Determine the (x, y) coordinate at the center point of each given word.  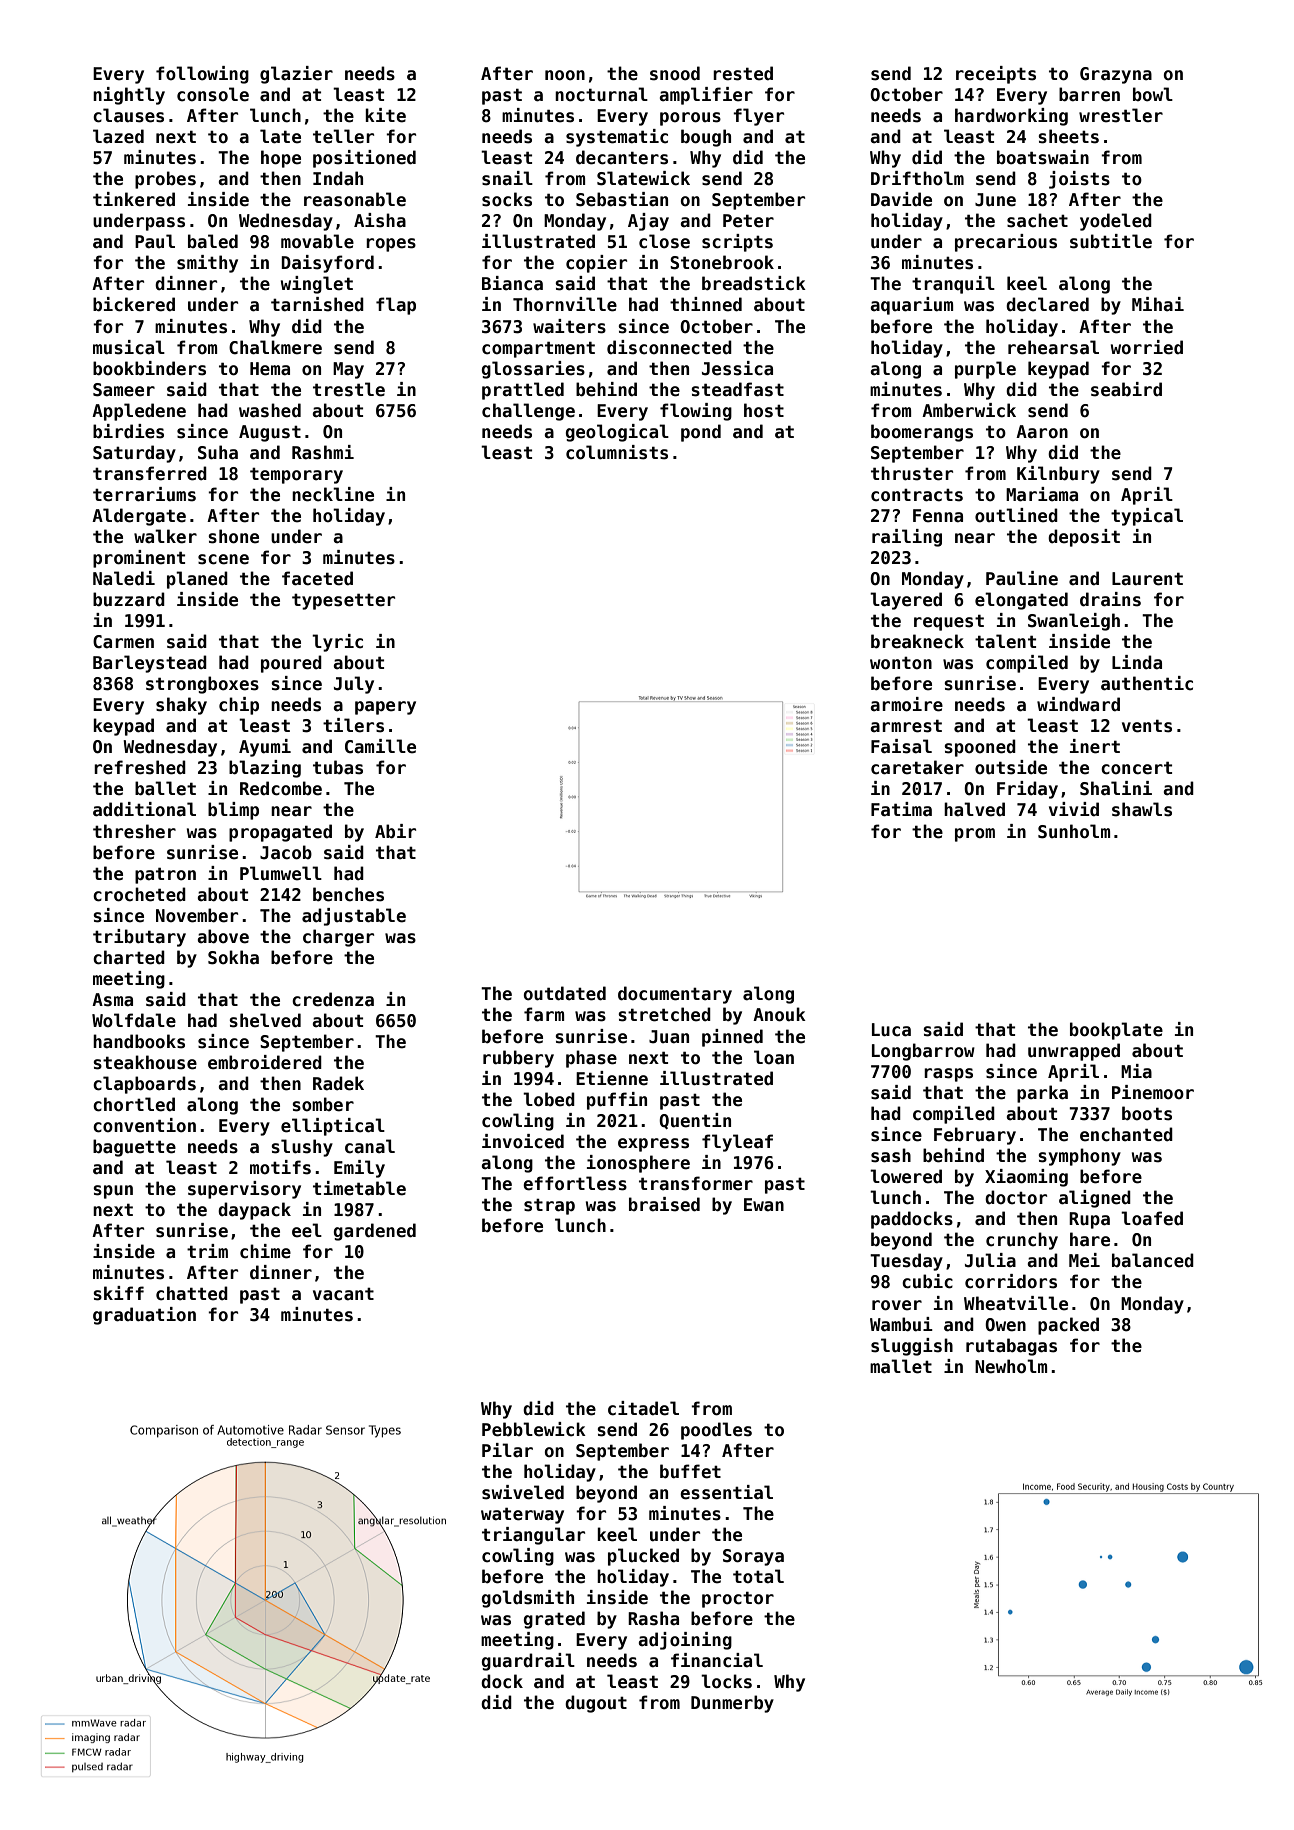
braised (664, 1204)
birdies (128, 431)
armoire (906, 704)
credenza (333, 999)
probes (165, 180)
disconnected (669, 347)
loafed (1152, 1218)
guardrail (528, 1662)
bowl (1153, 94)
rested (743, 73)
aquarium (911, 306)
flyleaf (737, 1143)
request (949, 623)
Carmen (123, 642)
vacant (343, 1294)
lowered (906, 1176)
